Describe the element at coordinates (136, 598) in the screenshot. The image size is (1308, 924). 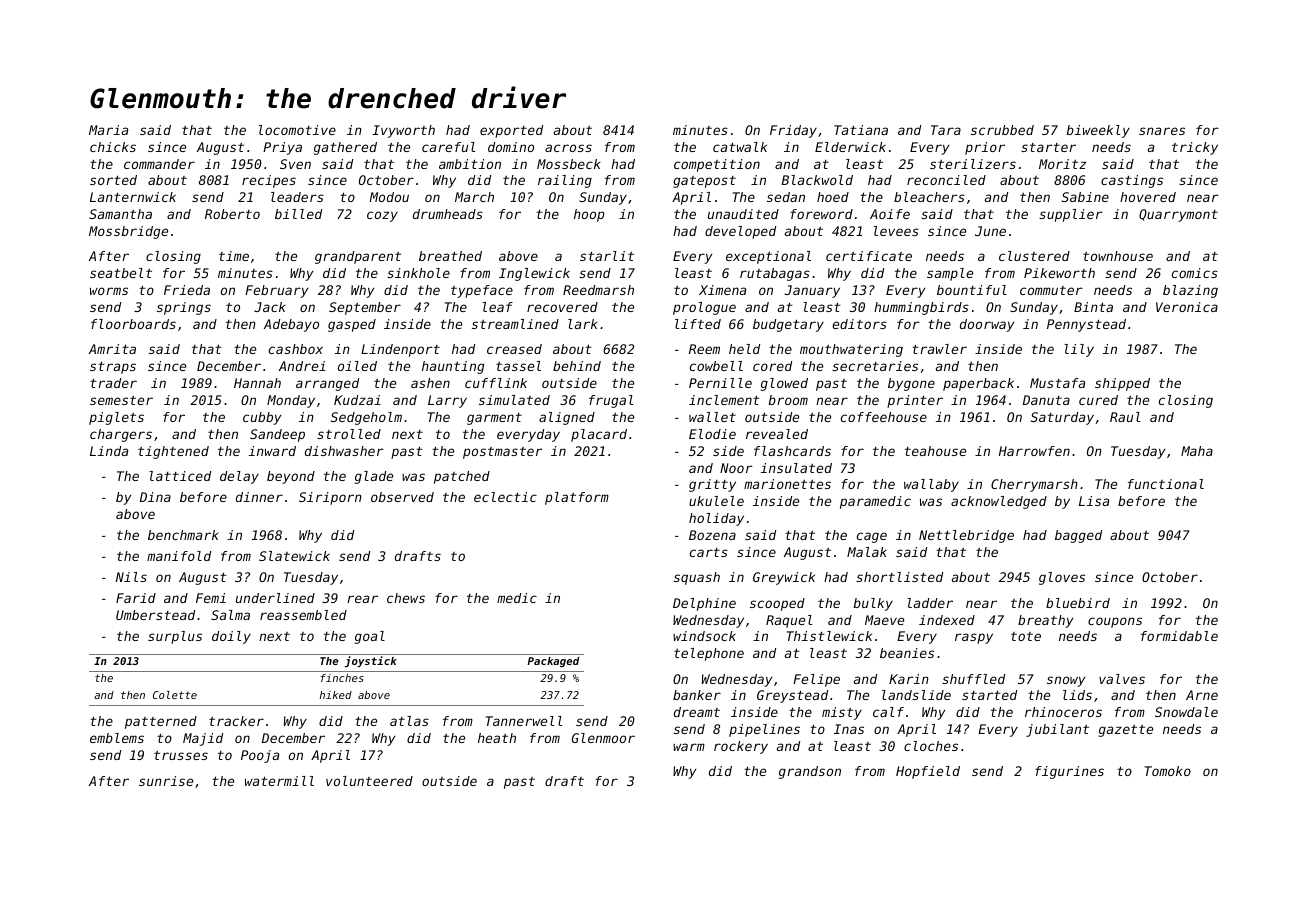
I see `Farid` at that location.
